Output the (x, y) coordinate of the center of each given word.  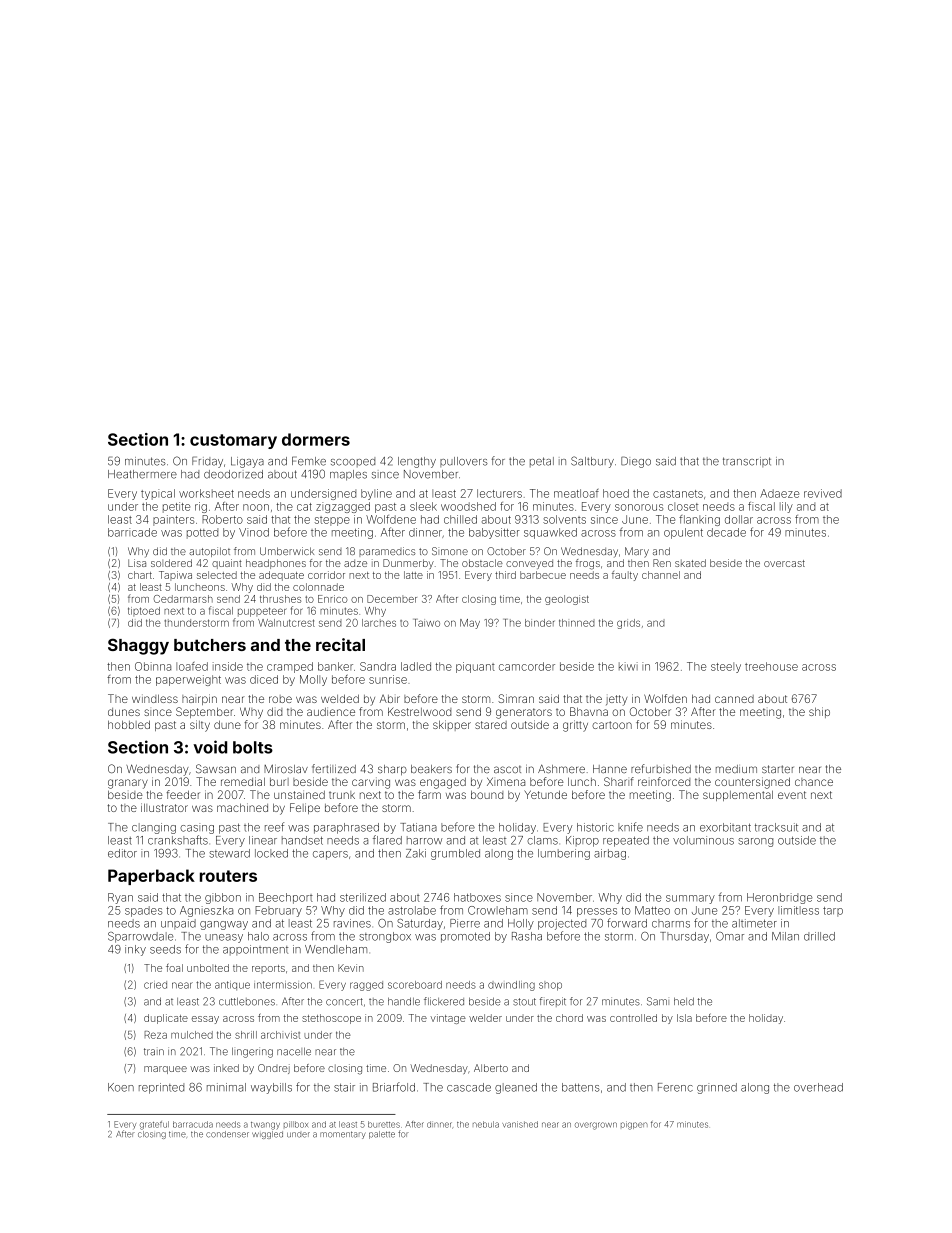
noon (256, 507)
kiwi (628, 666)
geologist (567, 600)
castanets (678, 494)
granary (128, 784)
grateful (154, 1125)
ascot (507, 769)
